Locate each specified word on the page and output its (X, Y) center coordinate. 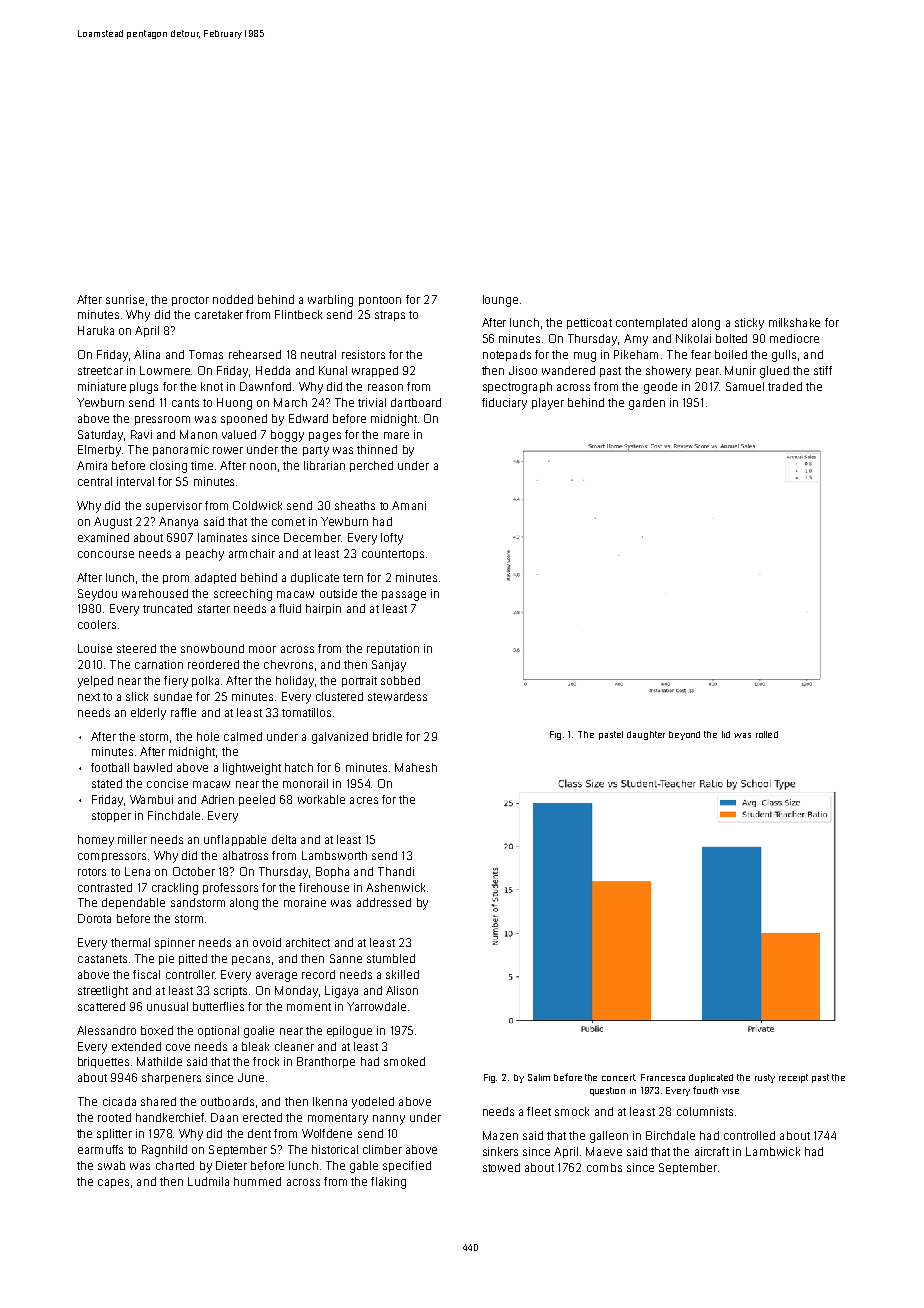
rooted (114, 1117)
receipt (793, 1078)
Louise (95, 648)
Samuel (745, 386)
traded (785, 386)
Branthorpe (326, 1062)
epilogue (349, 1032)
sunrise (125, 299)
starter (214, 609)
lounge (500, 301)
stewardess (397, 696)
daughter (646, 735)
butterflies (218, 1006)
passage (404, 596)
